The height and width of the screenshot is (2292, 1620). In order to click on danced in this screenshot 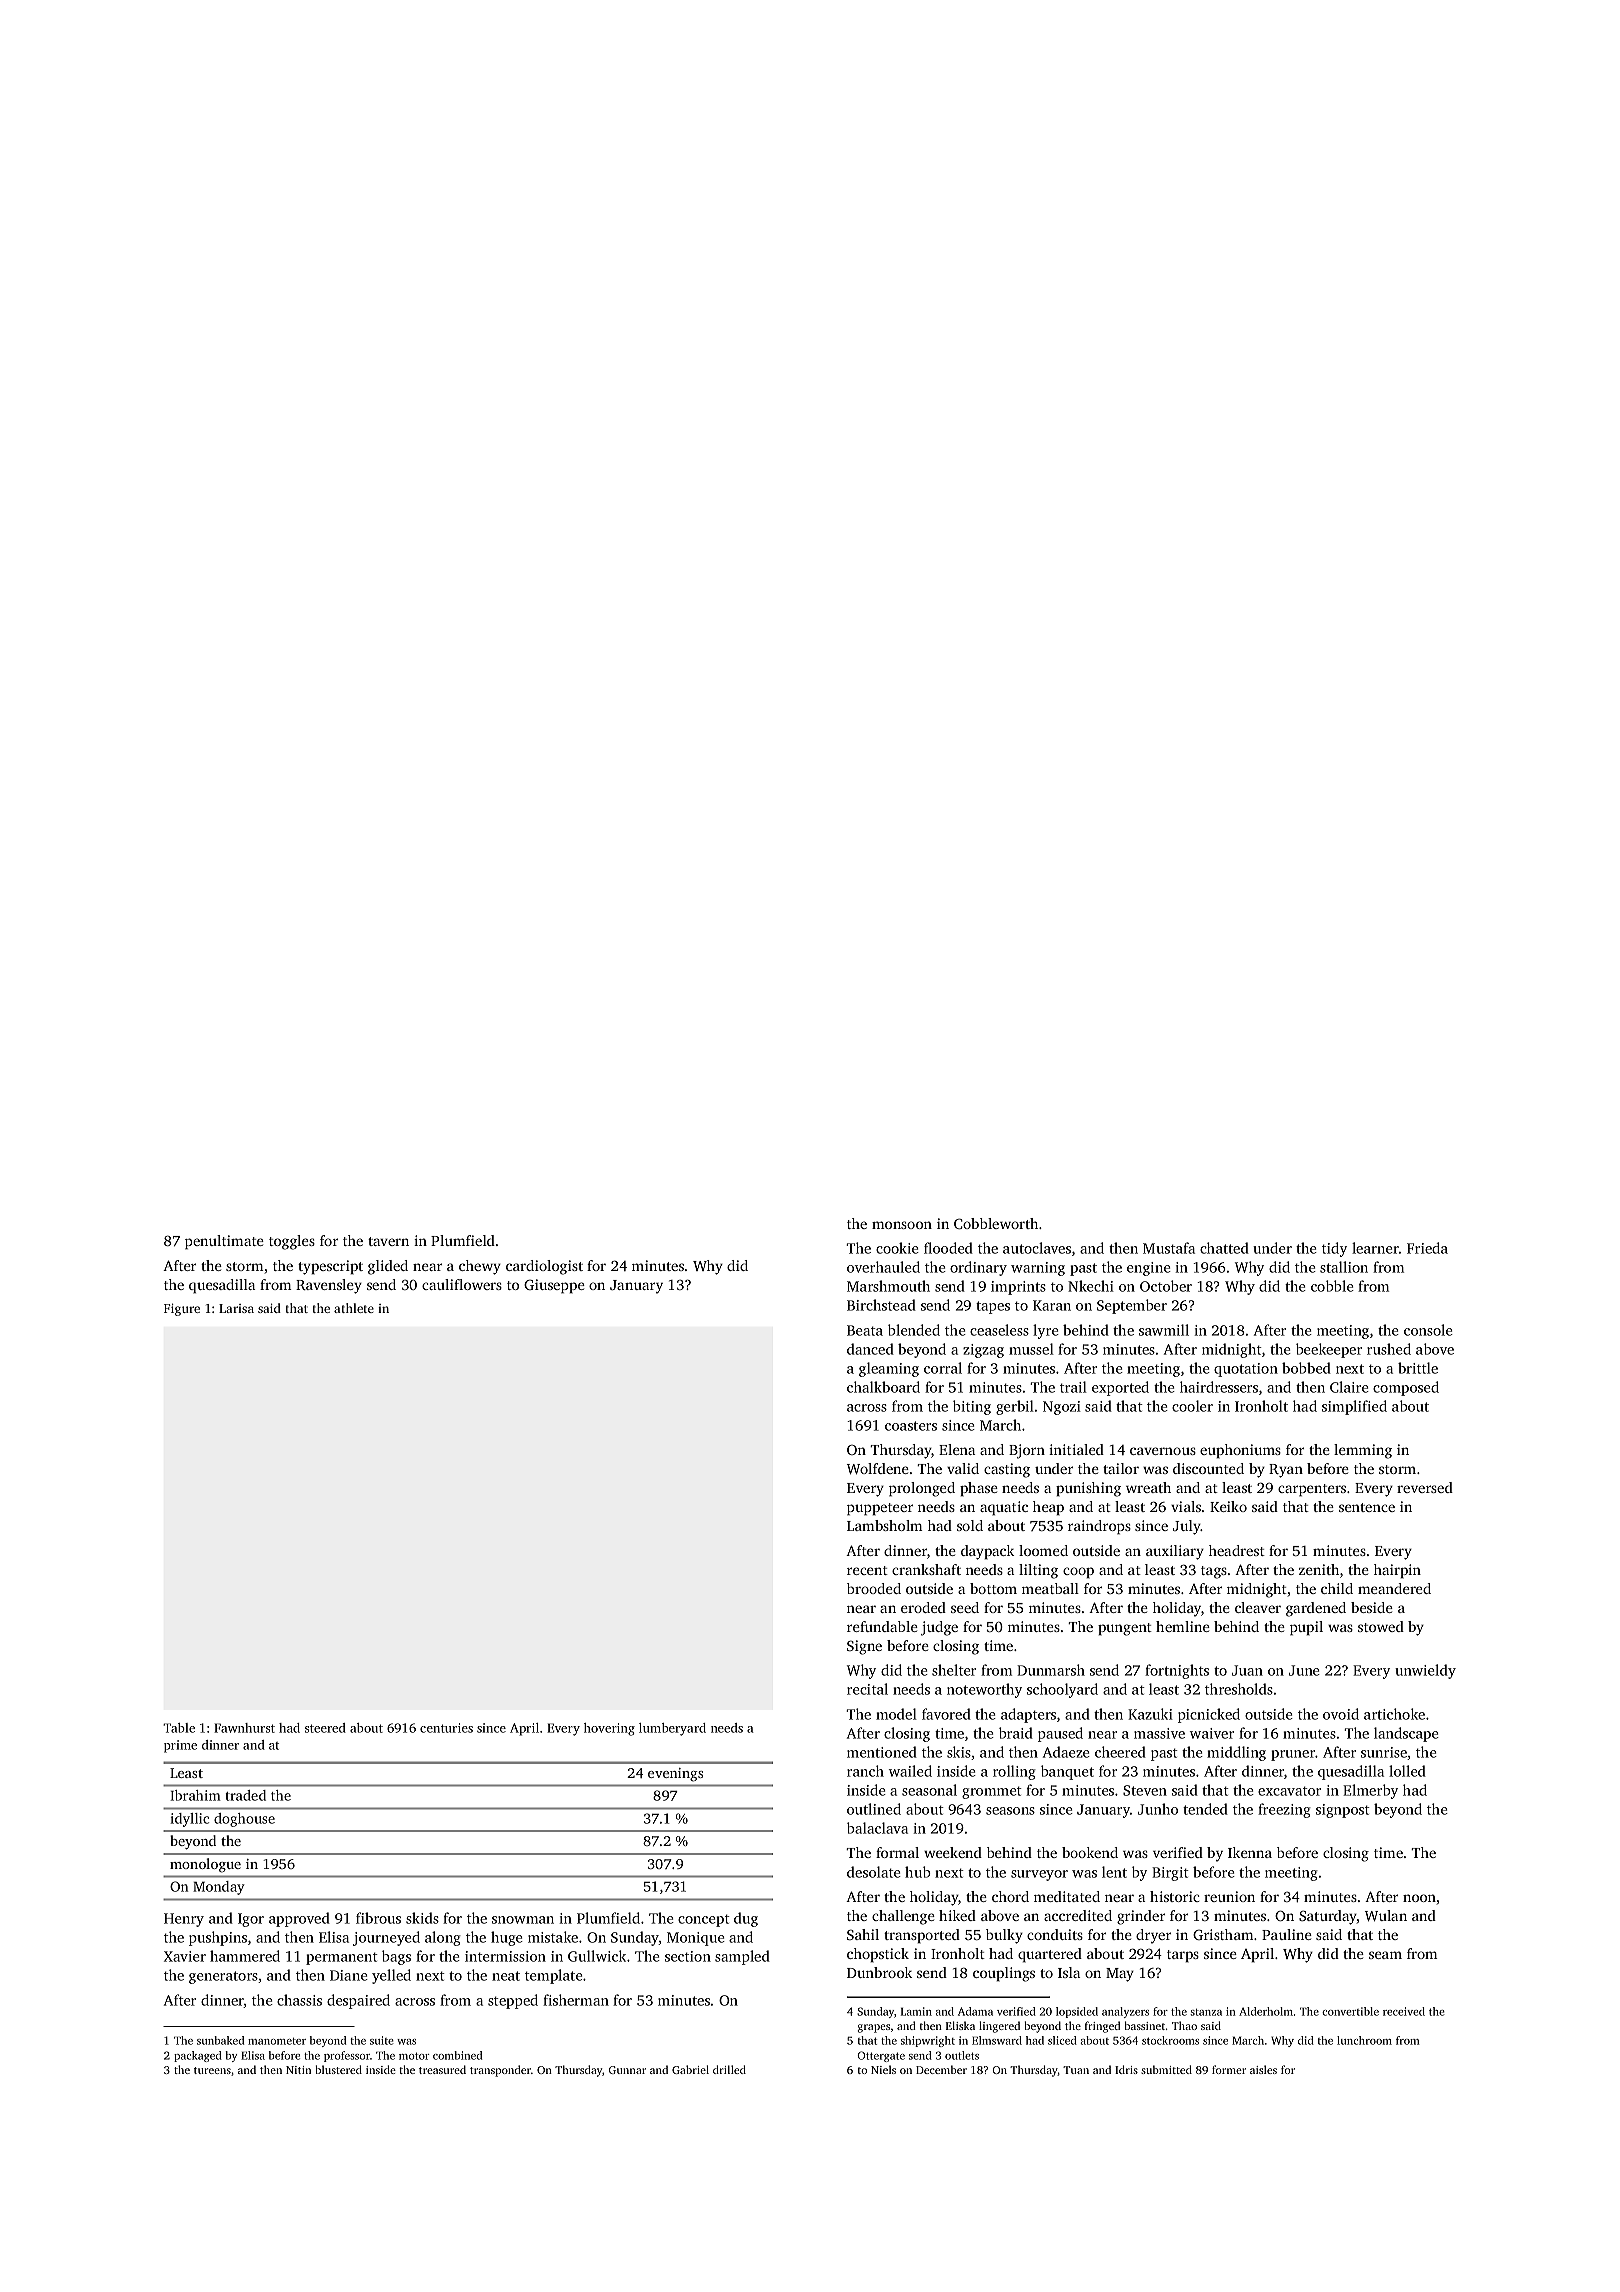, I will do `click(870, 1349)`.
